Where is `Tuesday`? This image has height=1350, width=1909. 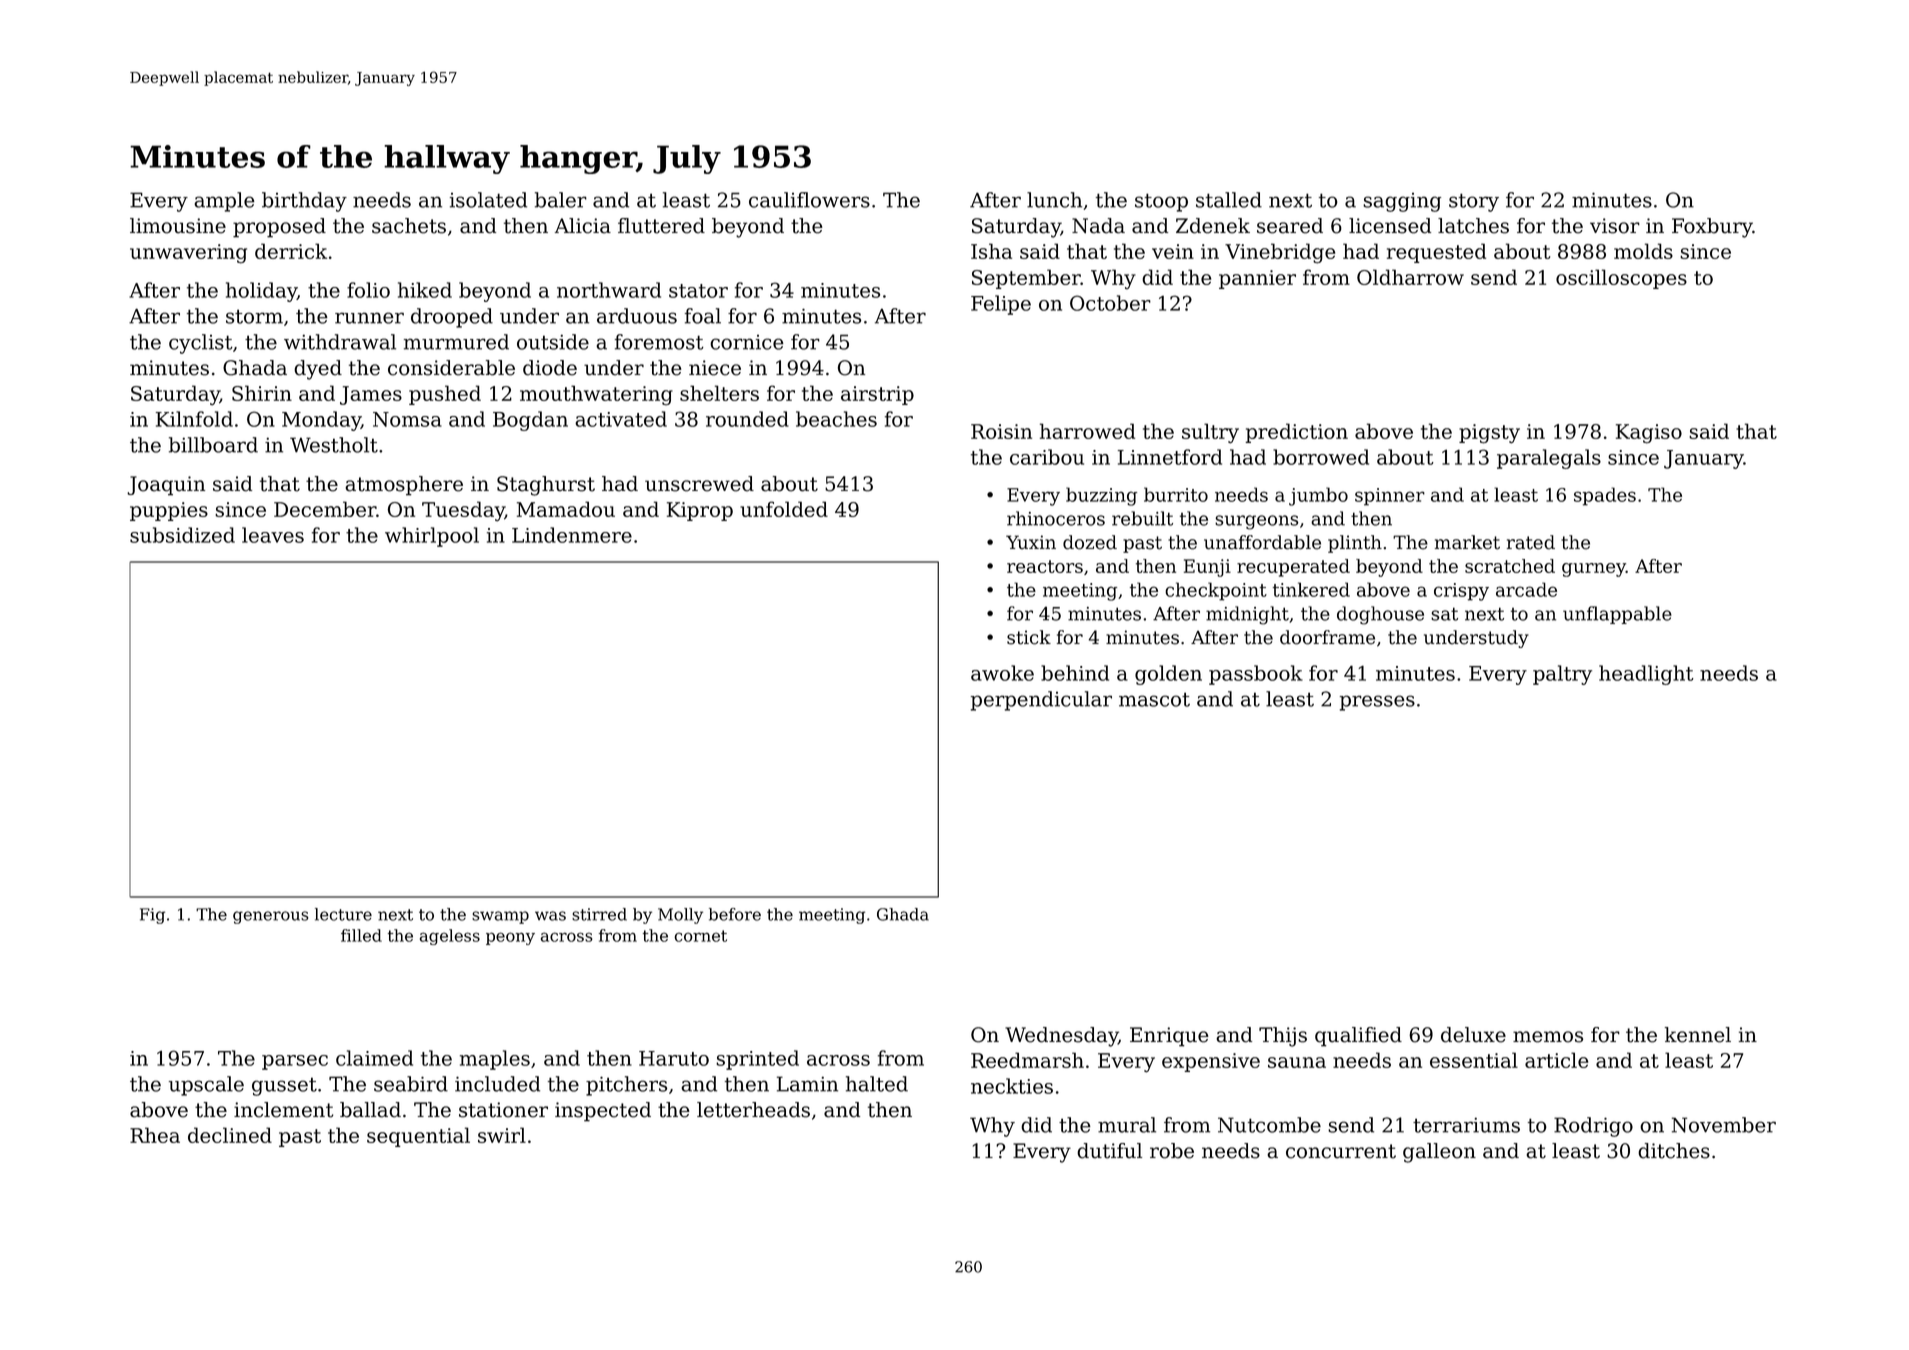
Tuesday is located at coordinates (463, 511).
